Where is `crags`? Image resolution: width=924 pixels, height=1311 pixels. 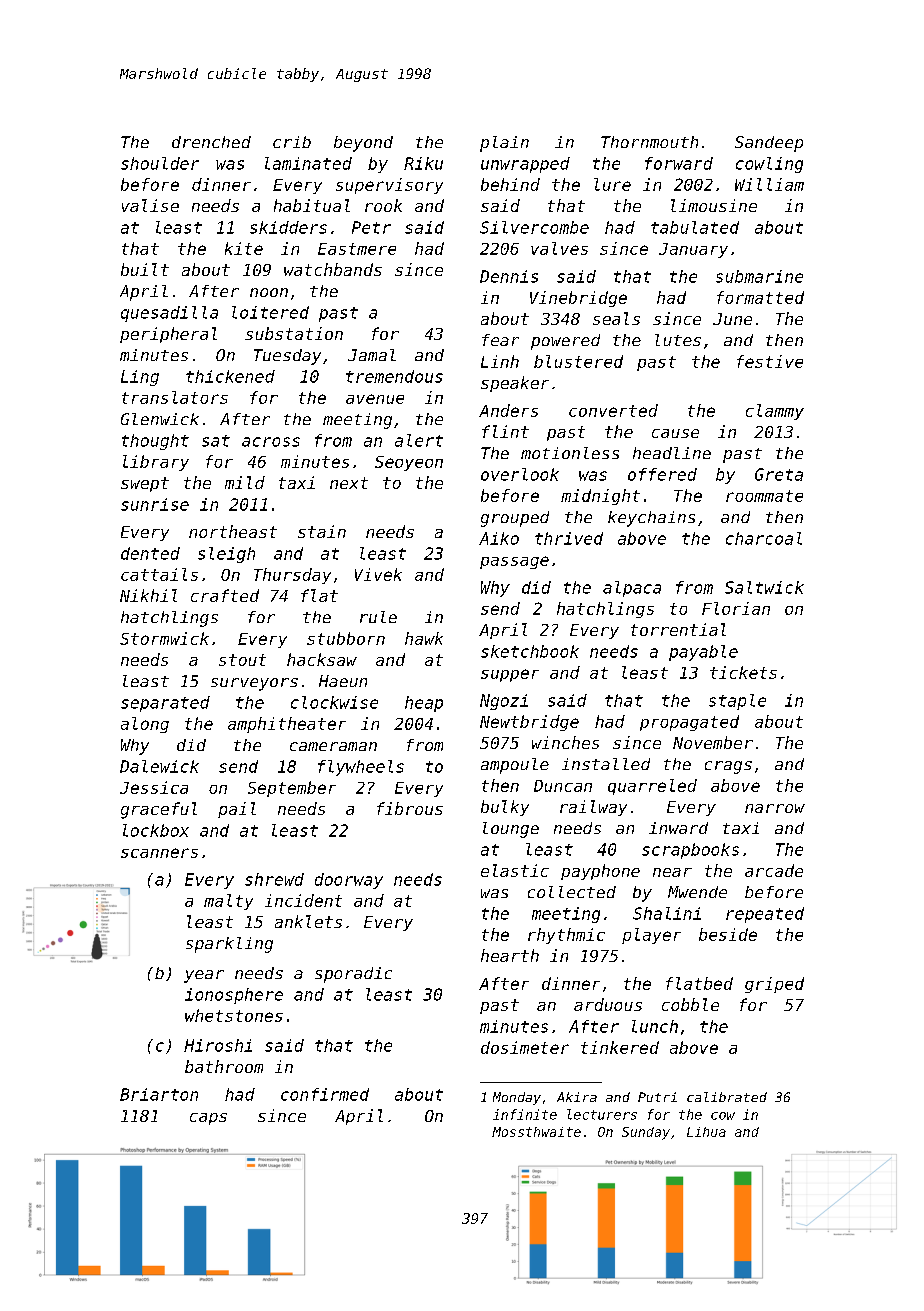
crags is located at coordinates (728, 767).
